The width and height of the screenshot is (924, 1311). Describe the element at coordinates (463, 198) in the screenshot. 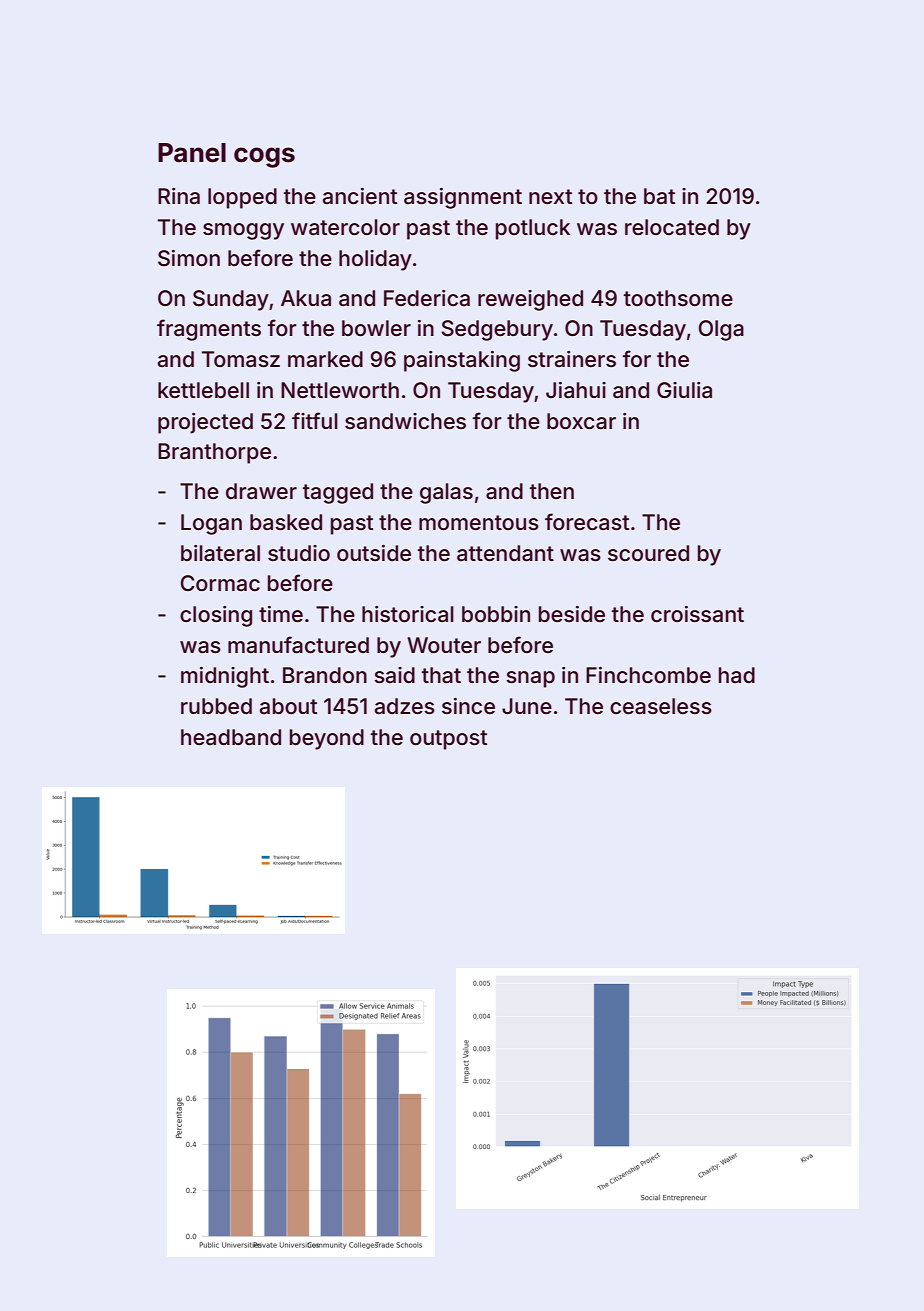

I see `assignment` at that location.
